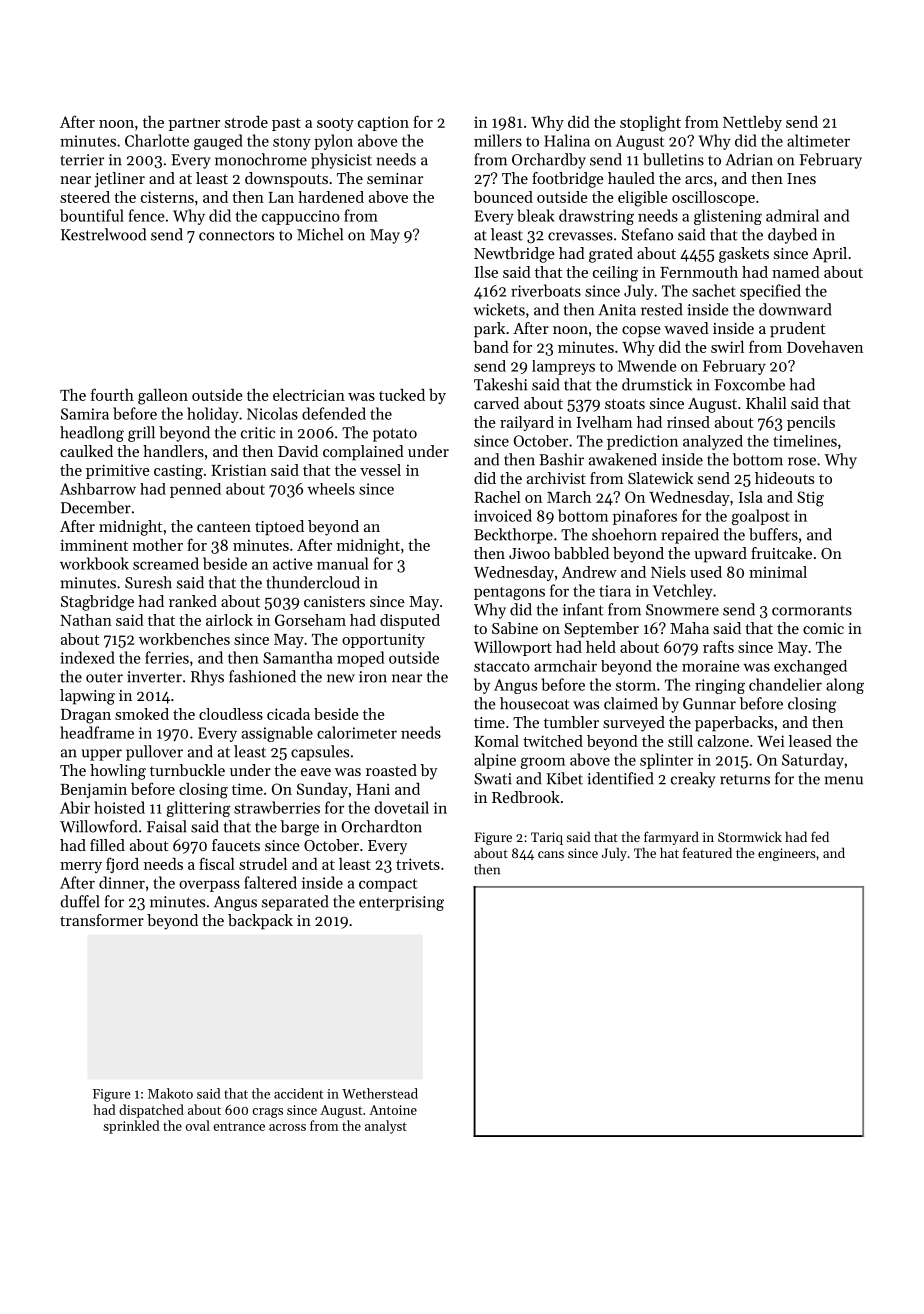  I want to click on analyst, so click(386, 1127).
